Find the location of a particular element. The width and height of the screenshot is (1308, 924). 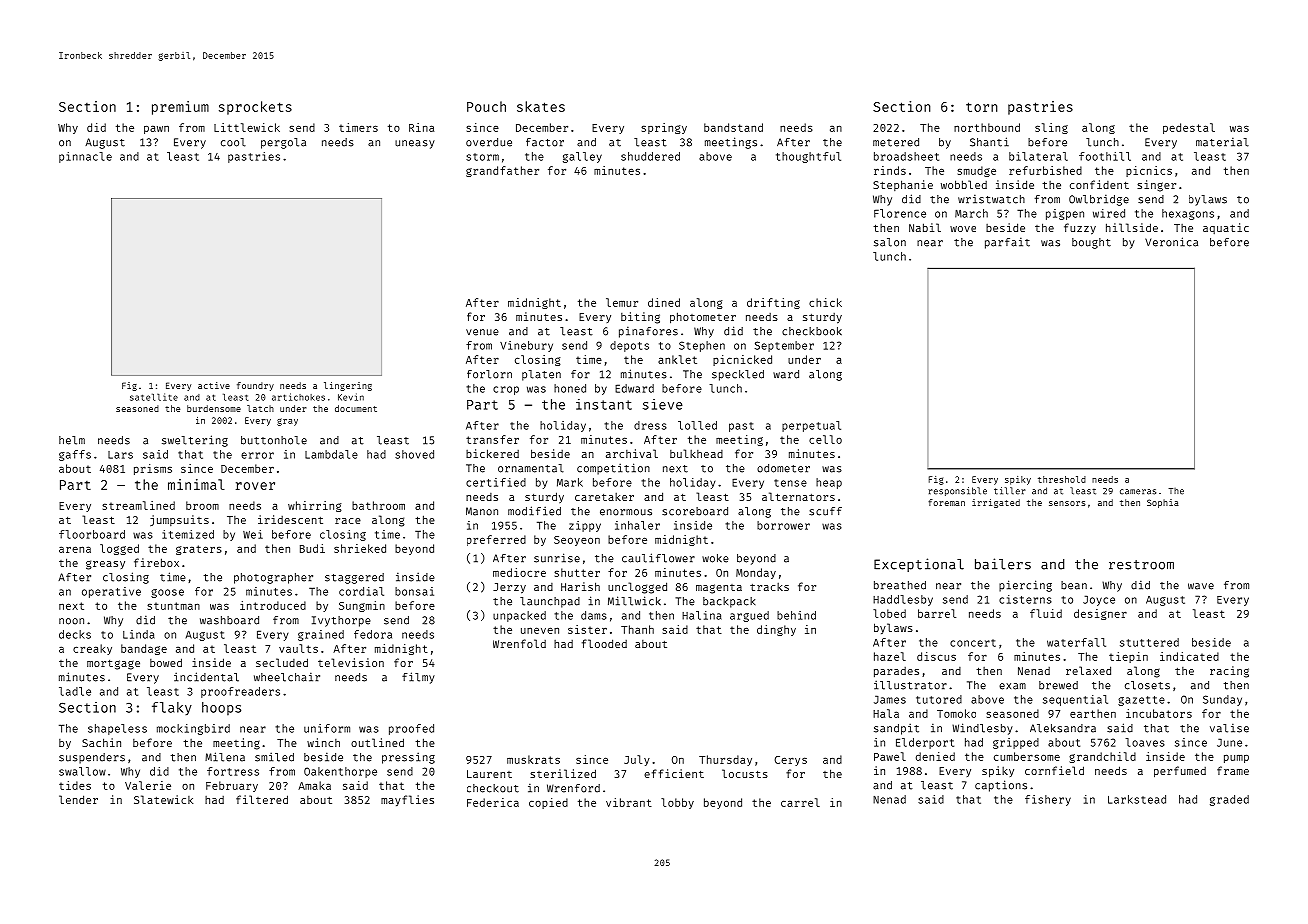

drifting is located at coordinates (773, 303).
